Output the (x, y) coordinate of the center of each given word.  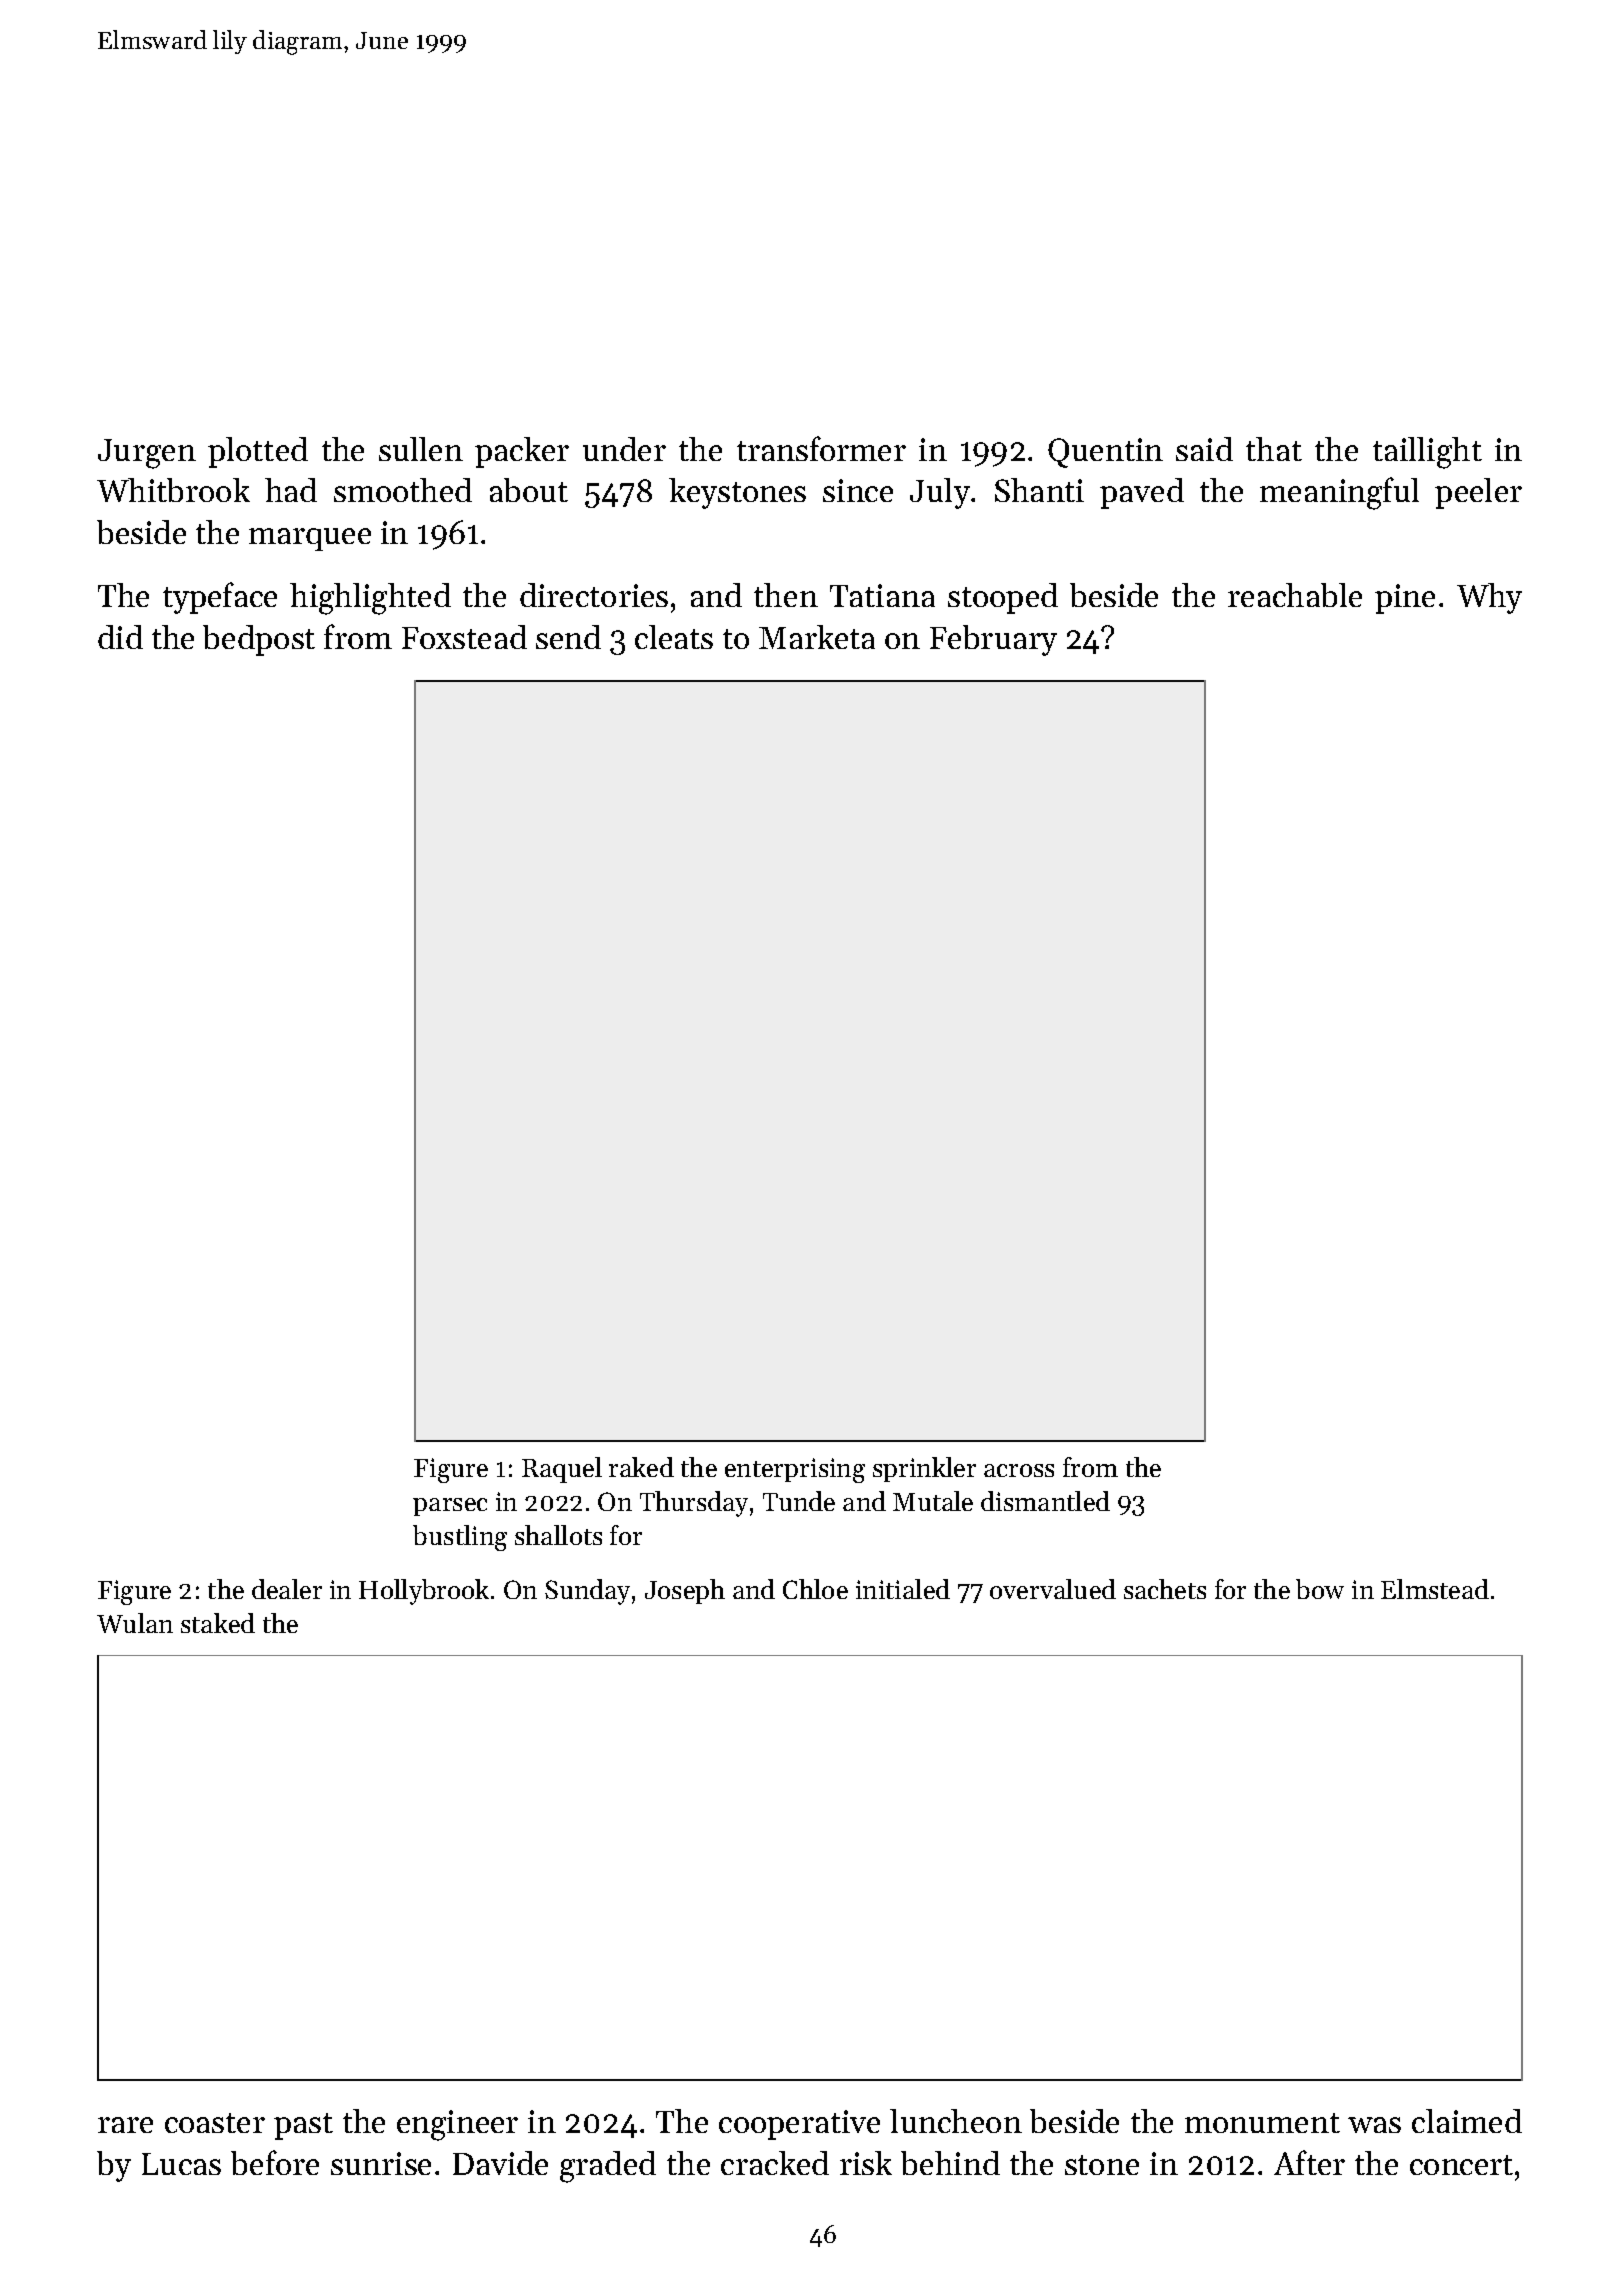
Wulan (135, 1623)
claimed (1467, 2121)
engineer (457, 2125)
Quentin (1105, 453)
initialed (903, 1589)
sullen (421, 449)
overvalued (1053, 1589)
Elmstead (1435, 1589)
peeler (1478, 493)
